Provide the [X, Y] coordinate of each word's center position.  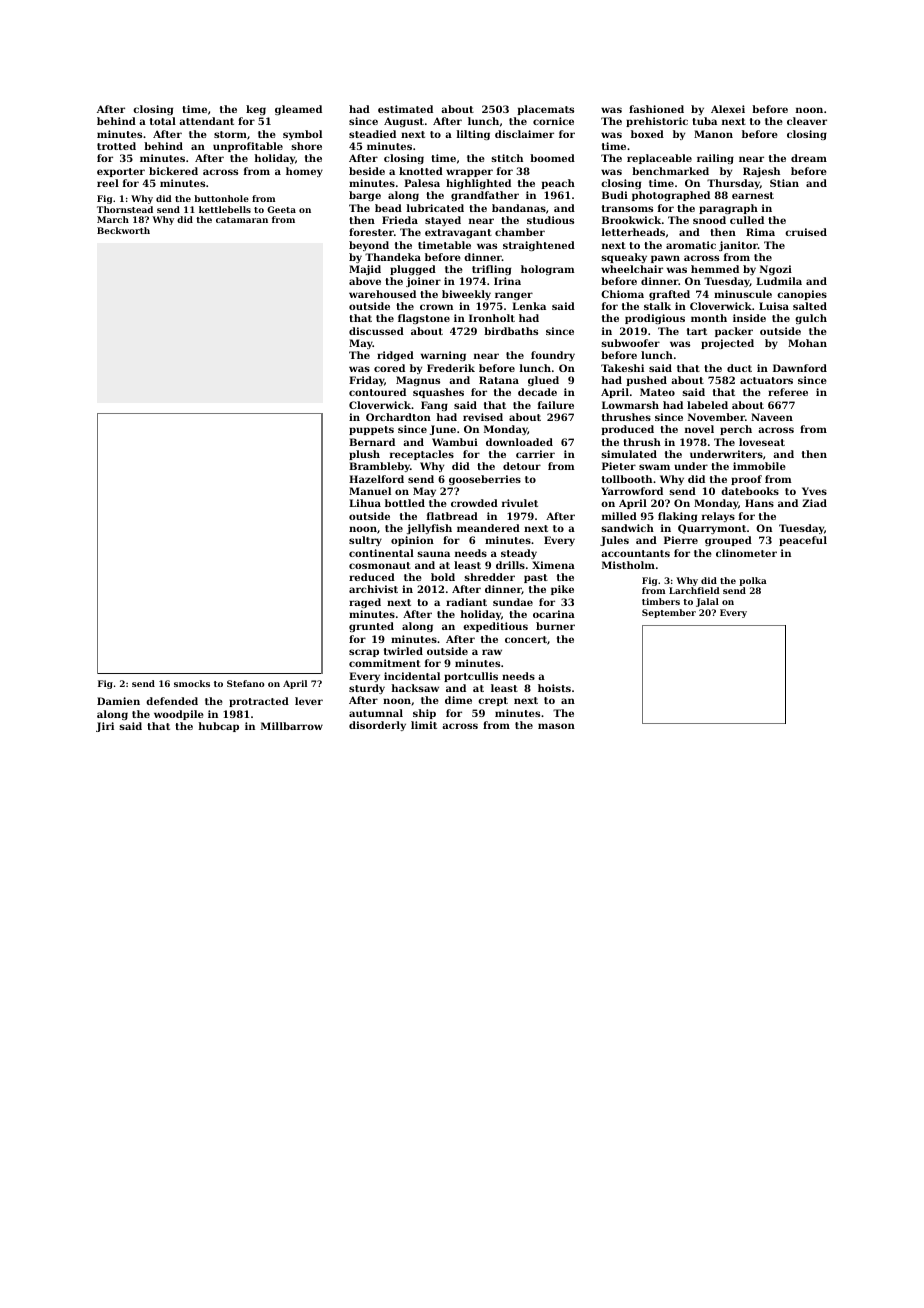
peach [558, 184]
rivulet [520, 503]
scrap [364, 653]
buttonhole [221, 198]
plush [364, 455]
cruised [806, 232]
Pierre [681, 540]
